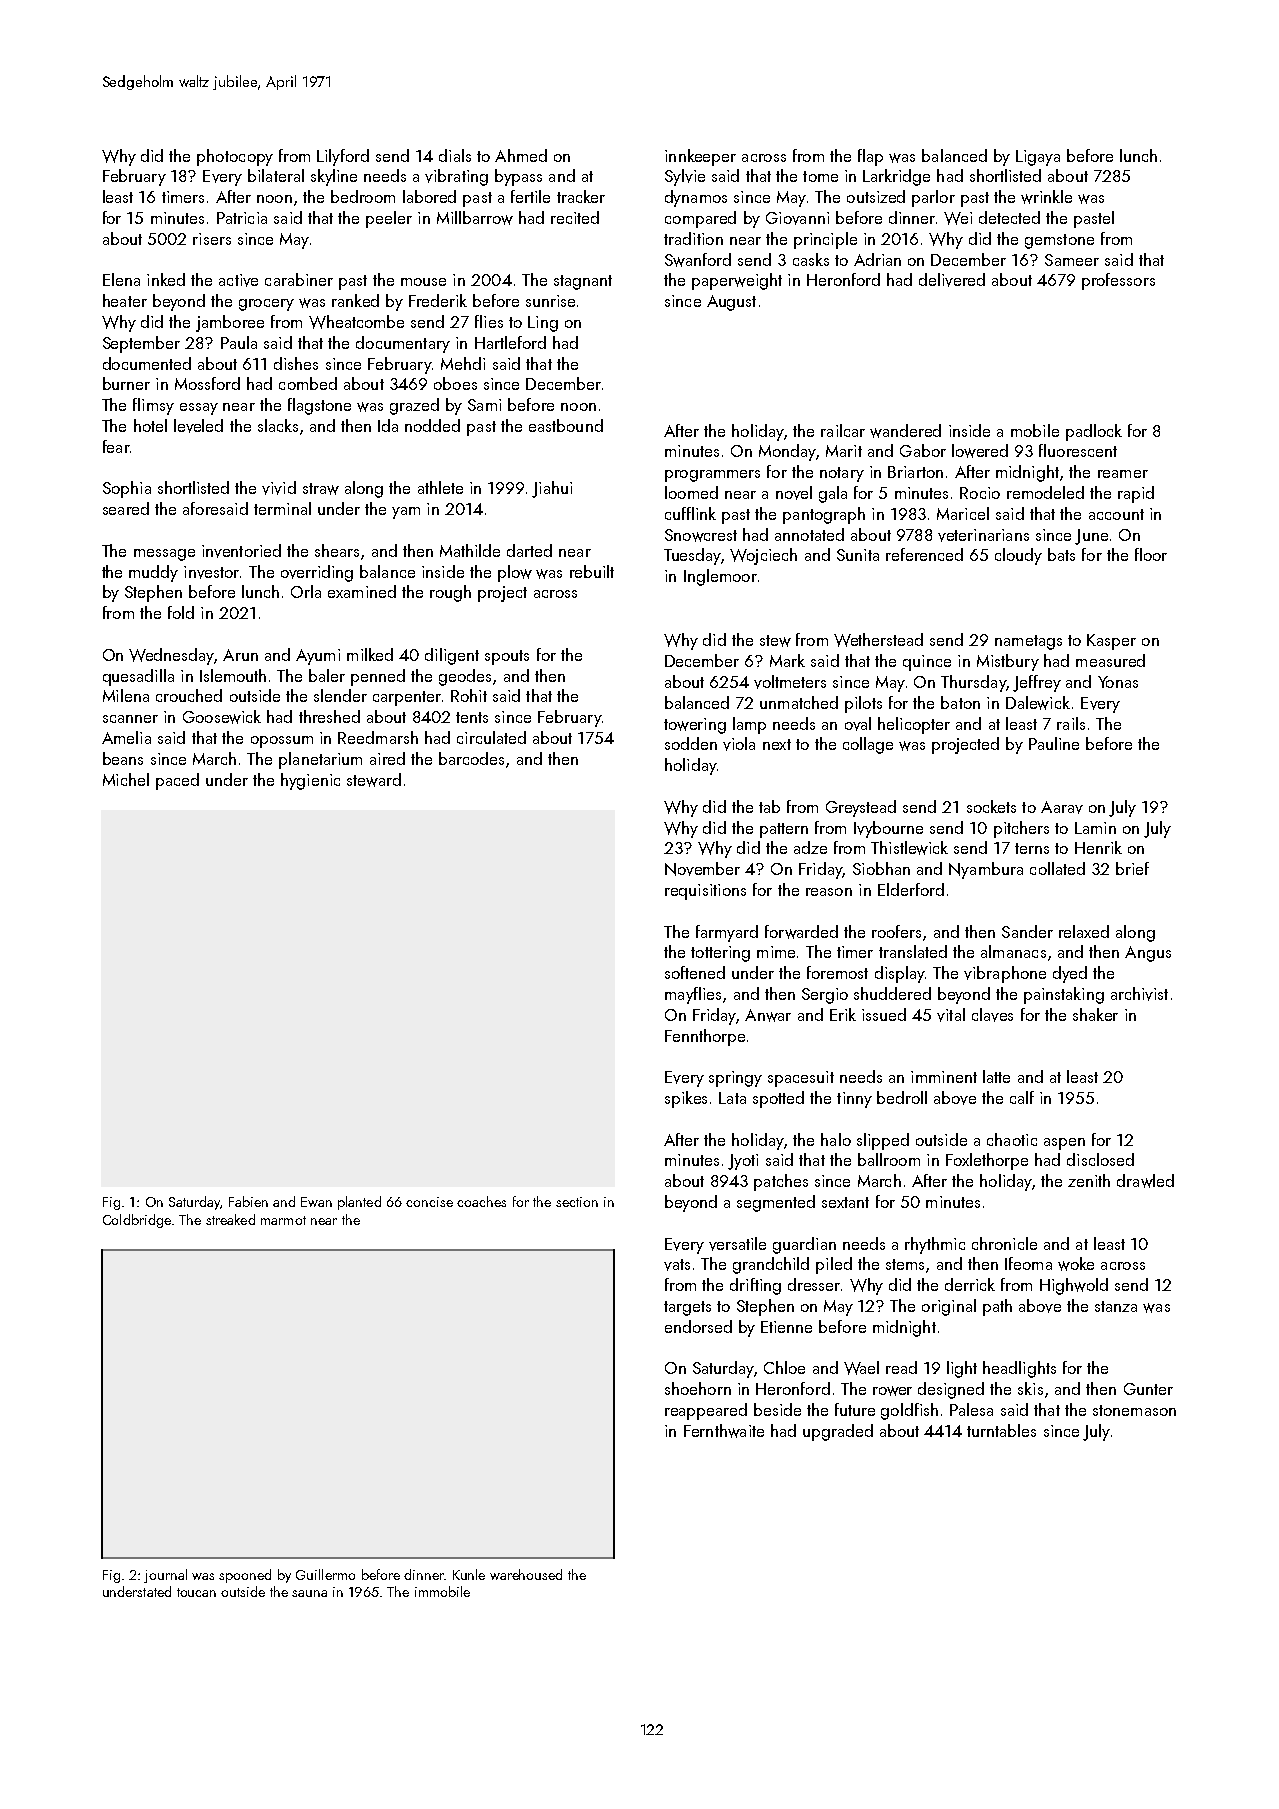  I want to click on toucan, so click(196, 1592).
